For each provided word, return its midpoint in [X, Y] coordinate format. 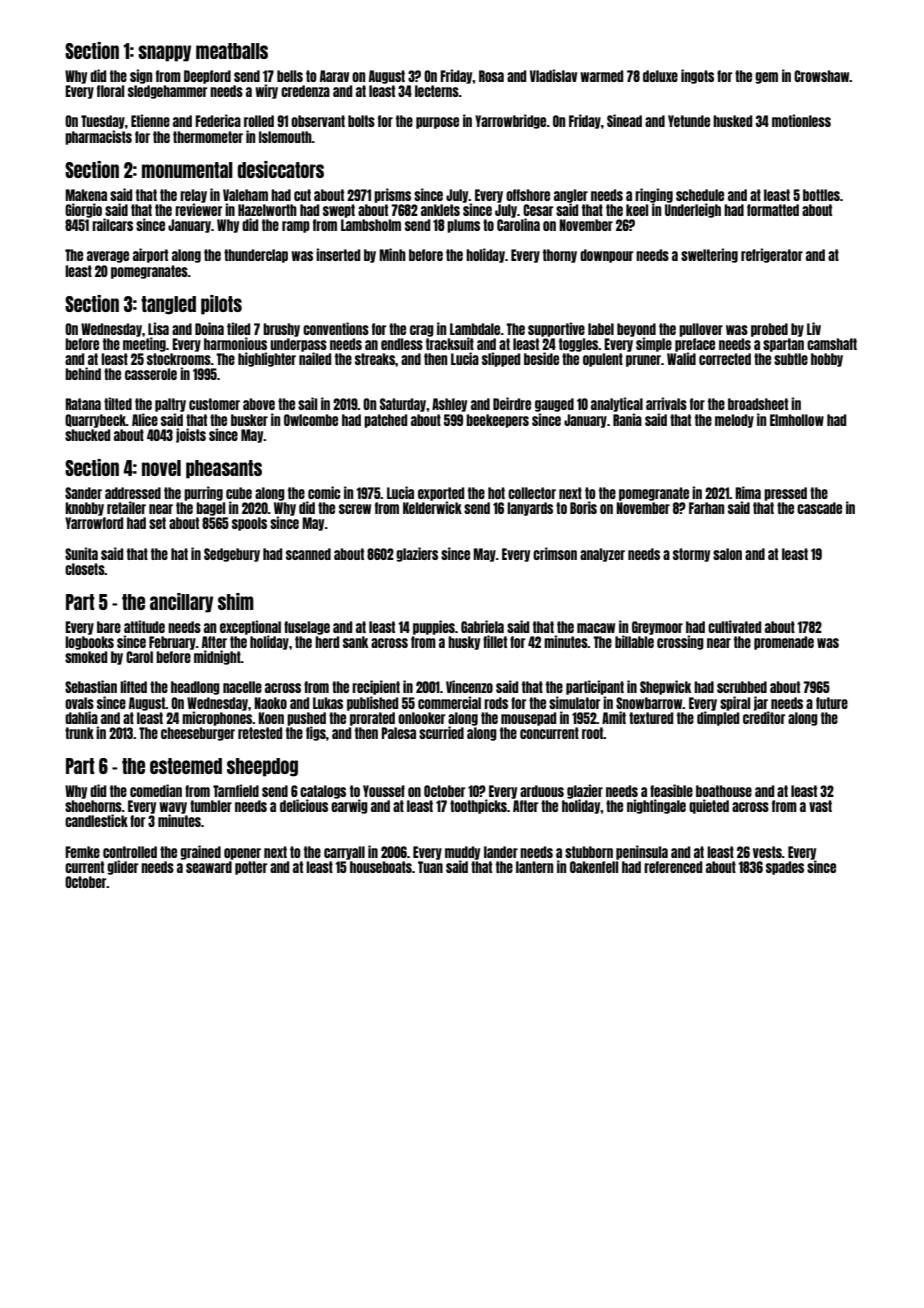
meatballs [232, 51]
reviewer [198, 209]
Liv [814, 328]
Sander [83, 493]
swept [339, 211]
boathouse [724, 791]
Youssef [384, 791]
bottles [821, 195]
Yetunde [689, 121]
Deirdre [512, 403]
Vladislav [553, 75]
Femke [82, 852]
